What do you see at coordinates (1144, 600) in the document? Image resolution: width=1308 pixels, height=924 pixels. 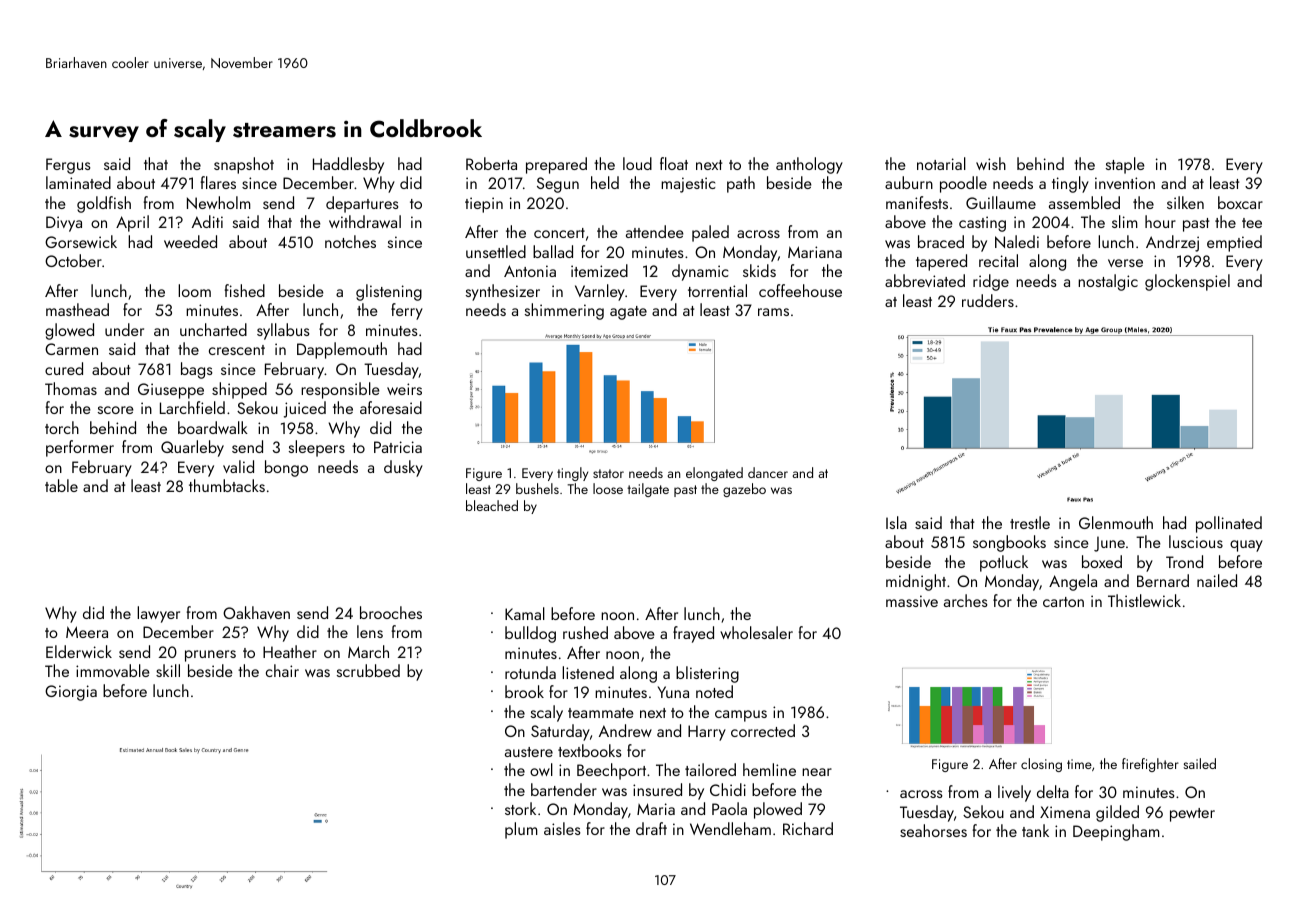 I see `Thistlewick` at bounding box center [1144, 600].
